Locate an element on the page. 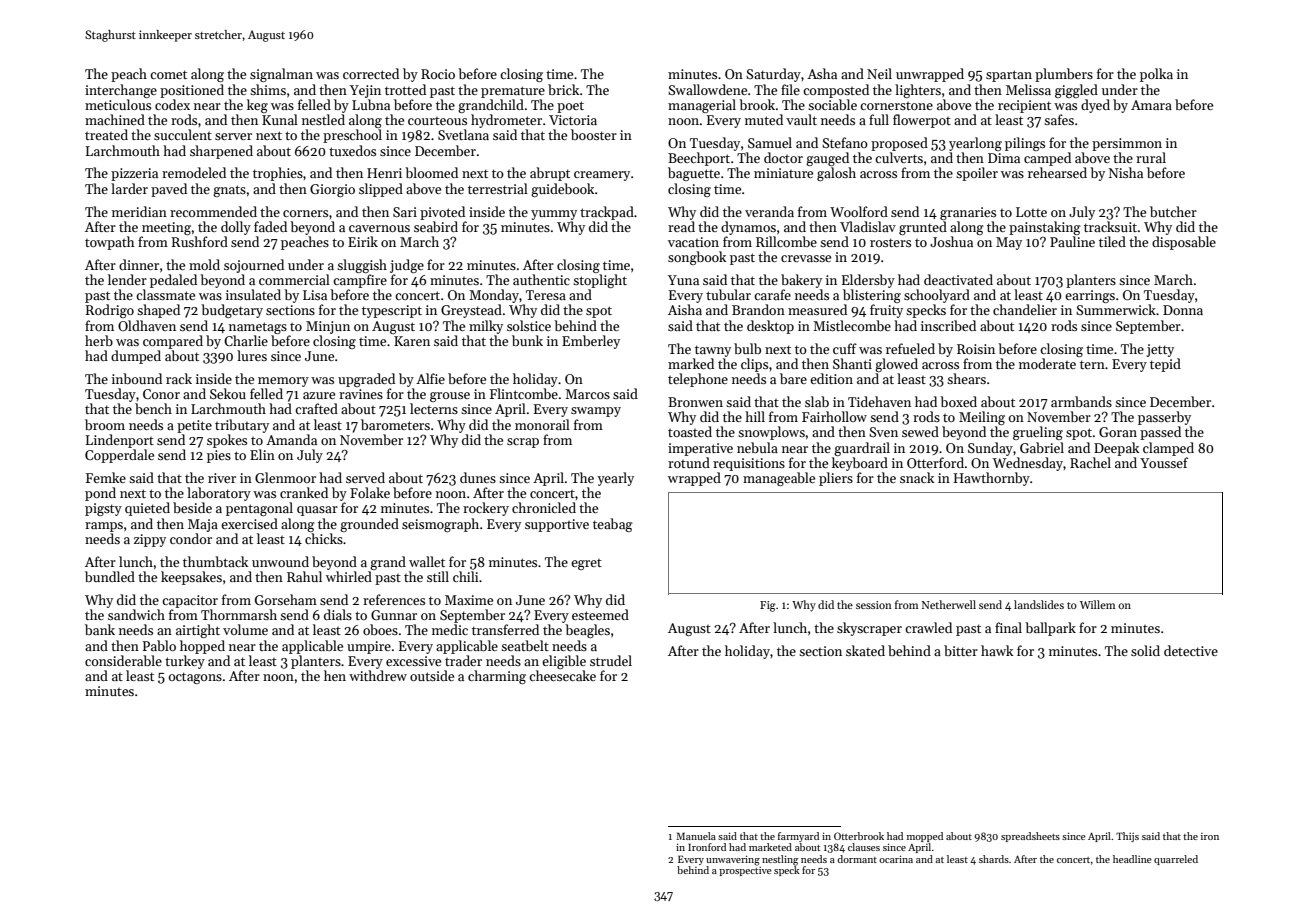 The width and height of the image is (1308, 924). tawny is located at coordinates (713, 351).
